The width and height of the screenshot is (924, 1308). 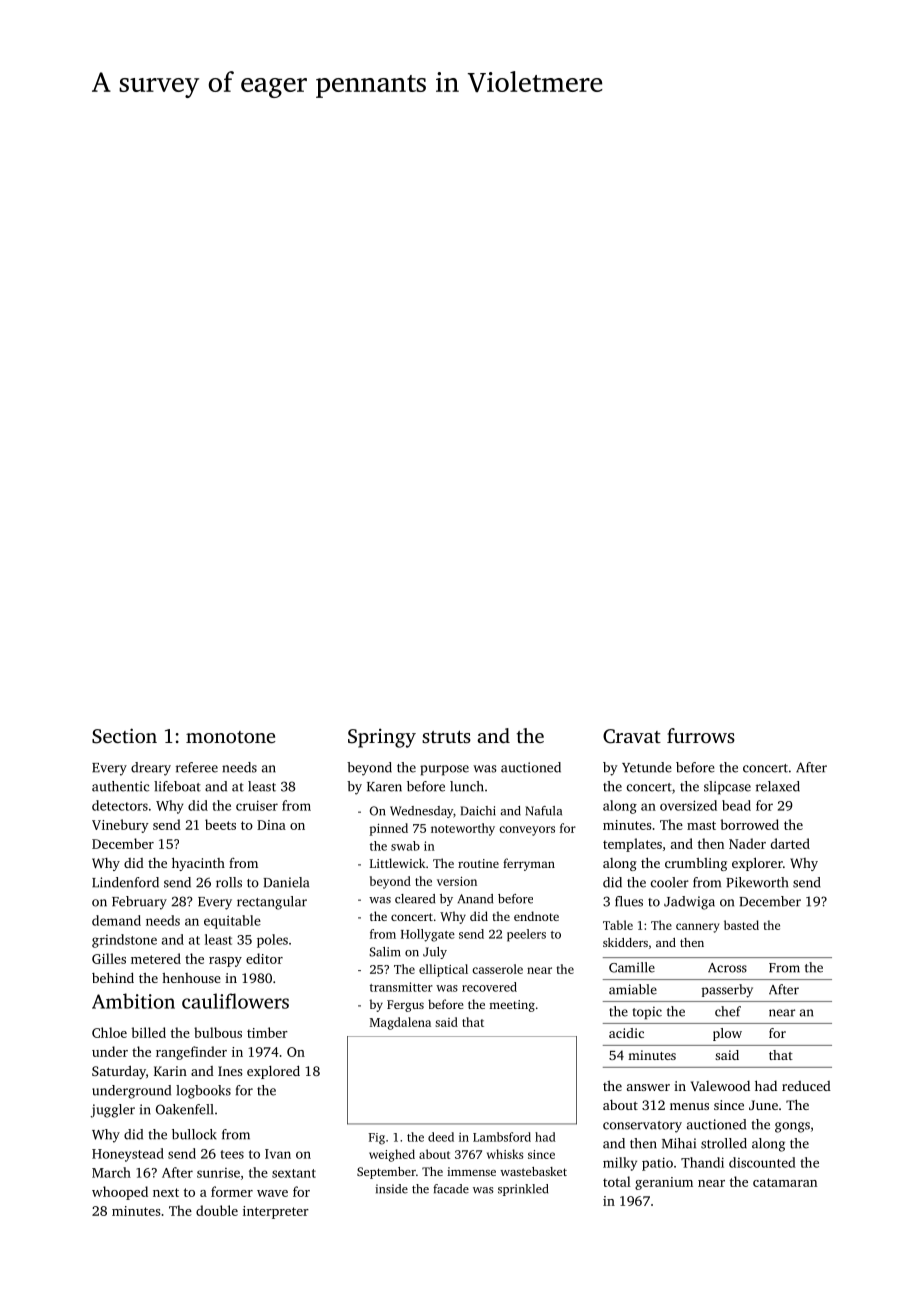 I want to click on relaxed, so click(x=778, y=786).
